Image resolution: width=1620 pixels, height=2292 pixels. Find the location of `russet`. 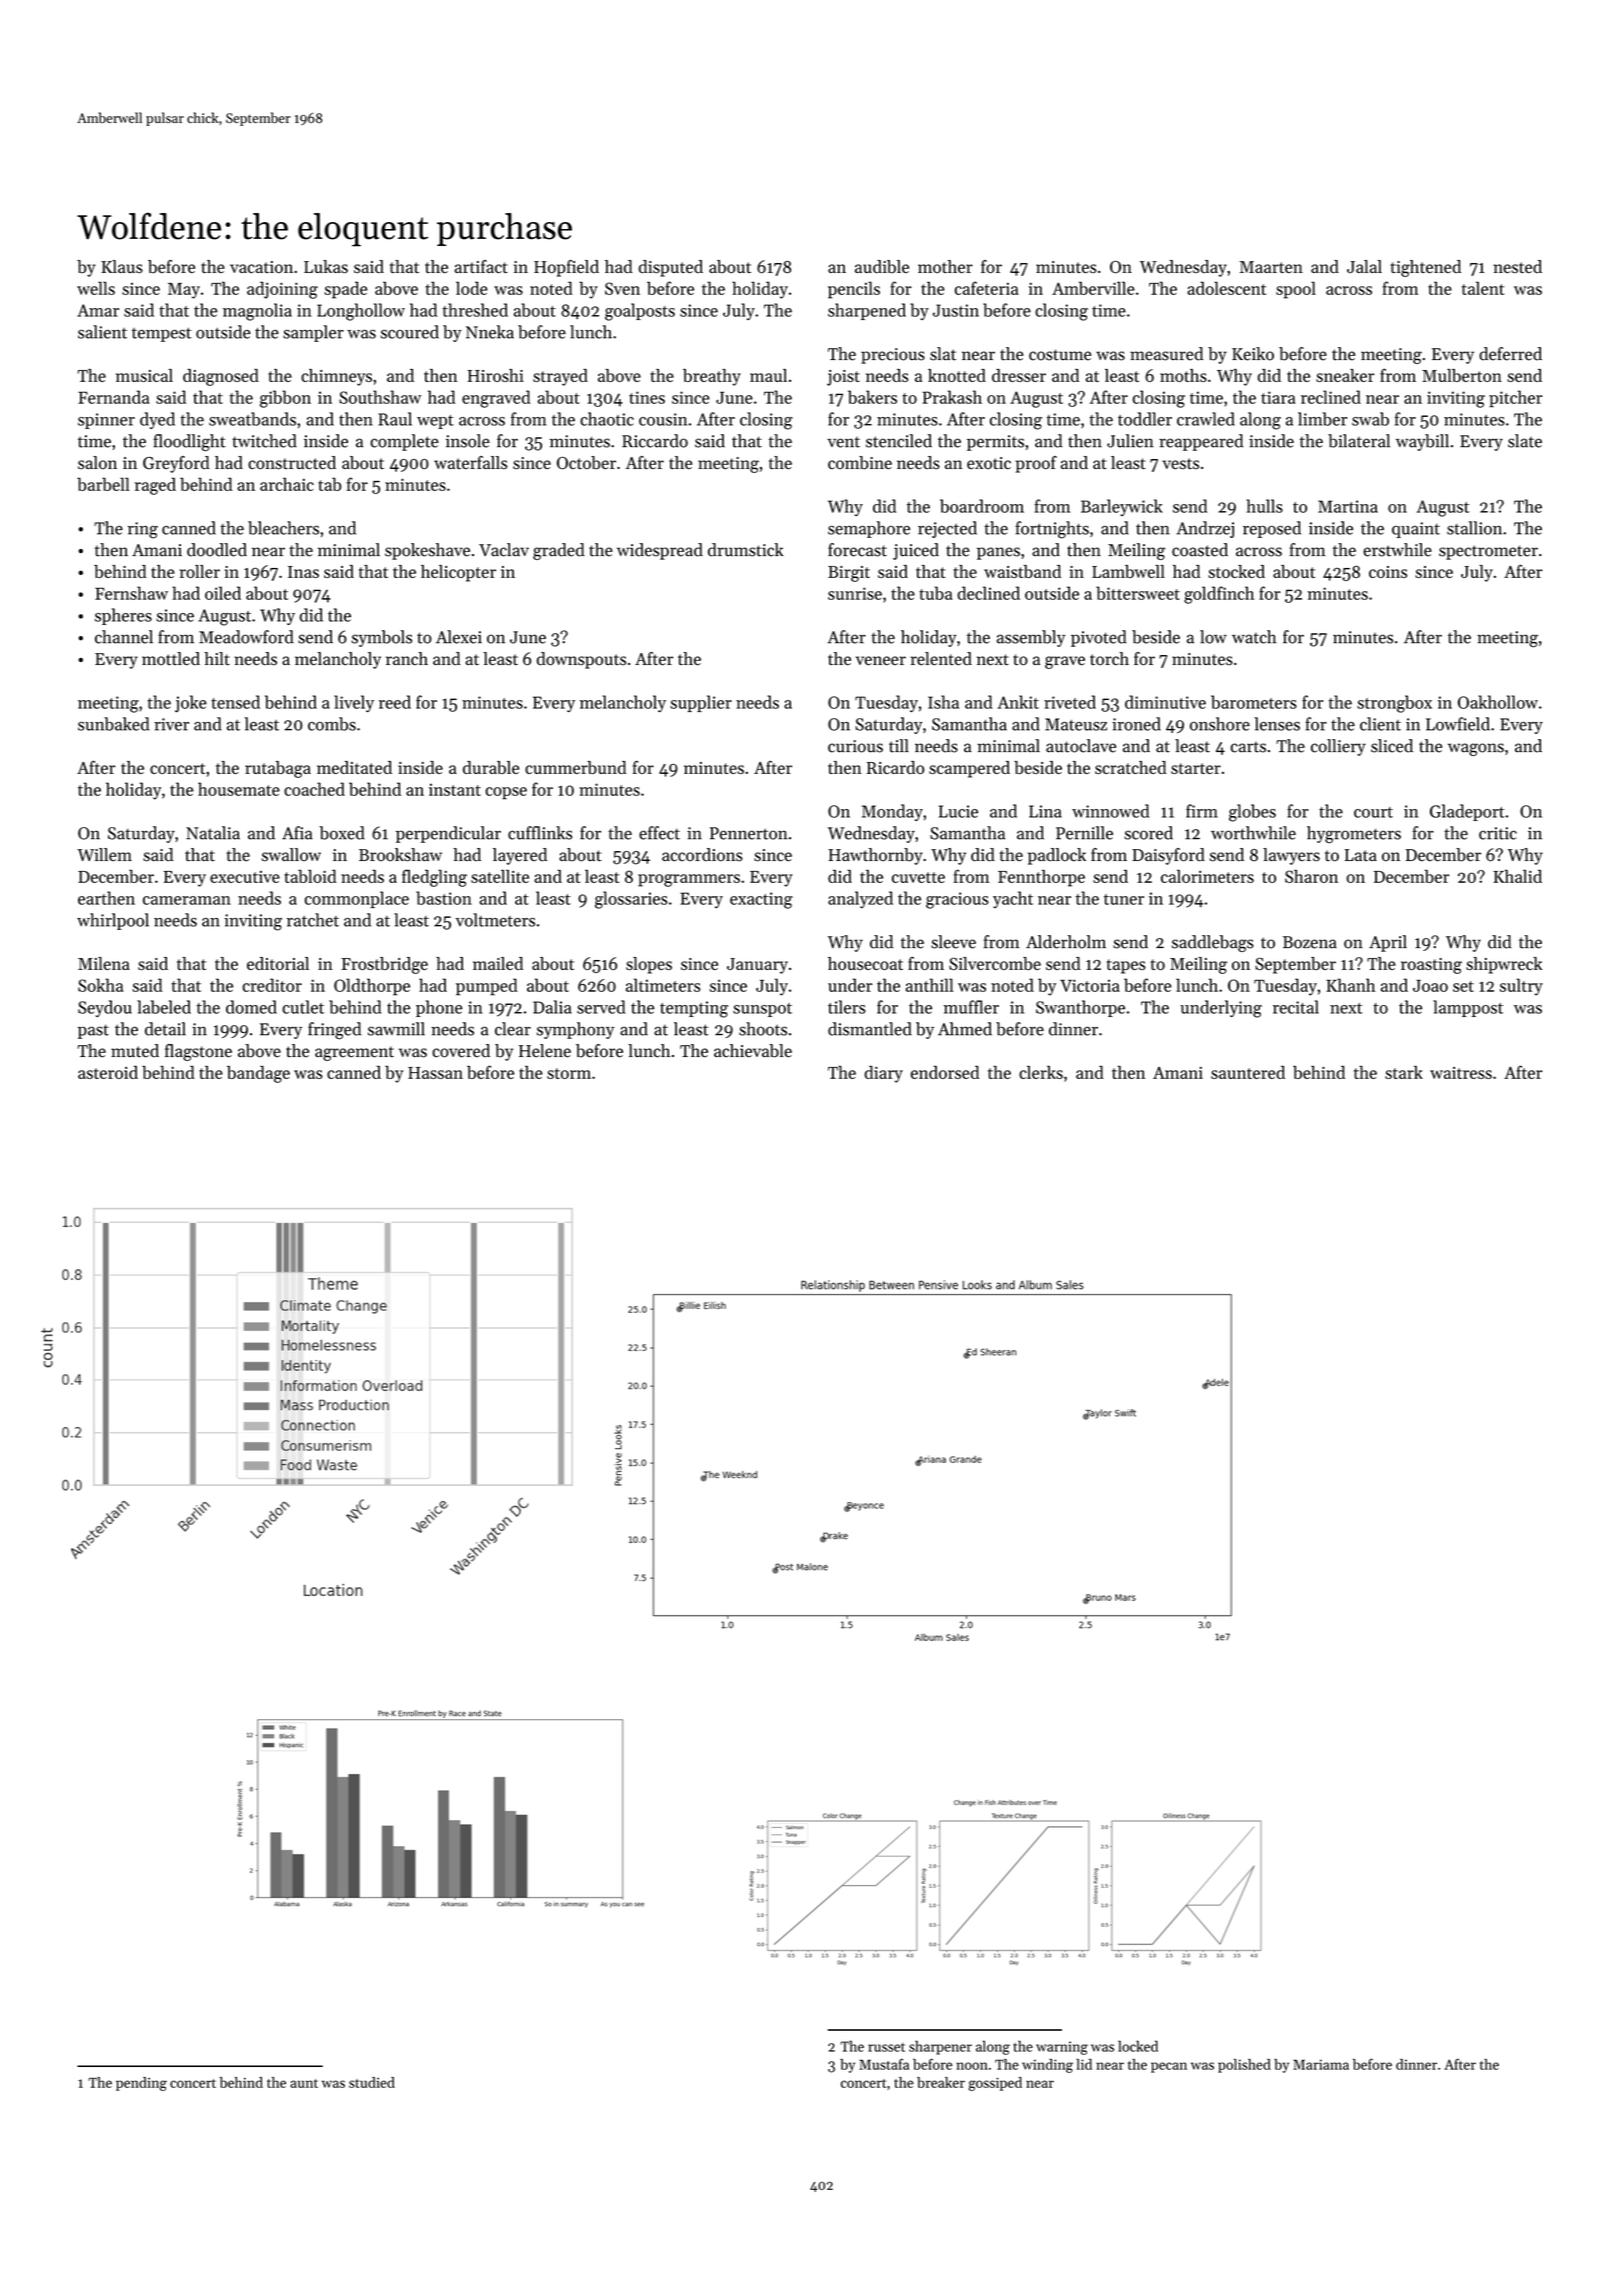

russet is located at coordinates (886, 2047).
